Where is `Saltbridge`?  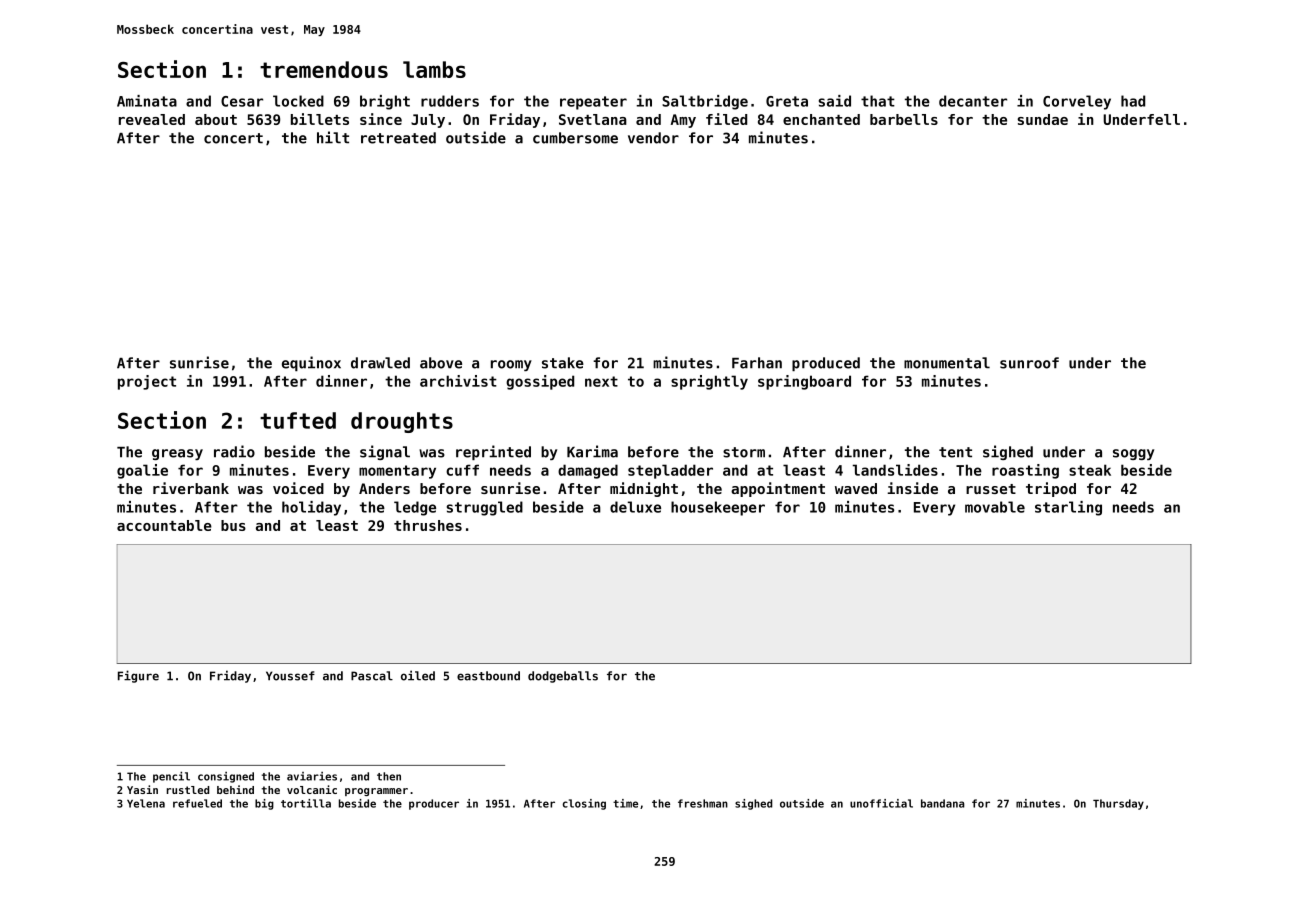
Saltbridge is located at coordinates (705, 102).
